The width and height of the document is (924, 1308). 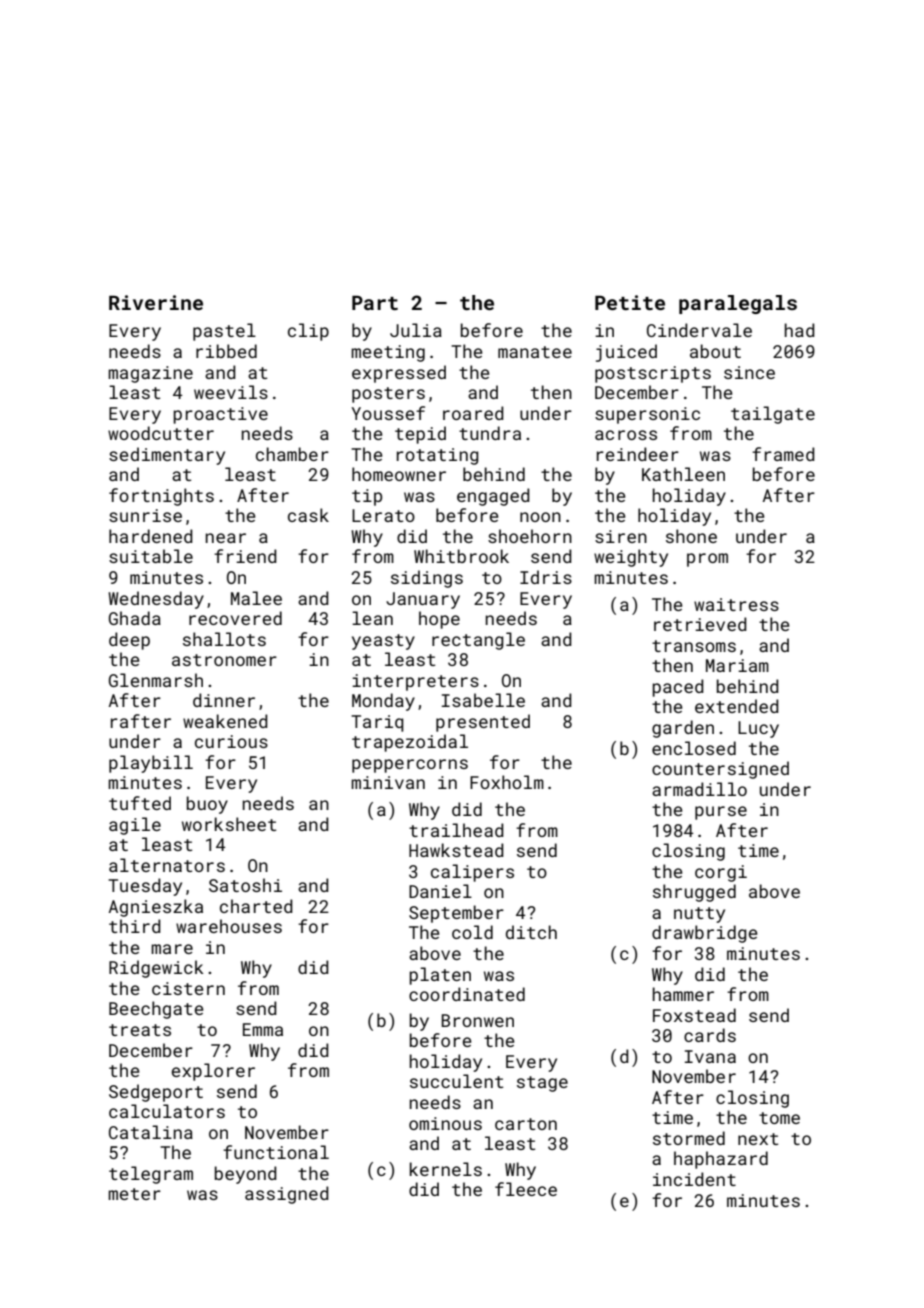 What do you see at coordinates (456, 1081) in the document?
I see `succulent` at bounding box center [456, 1081].
